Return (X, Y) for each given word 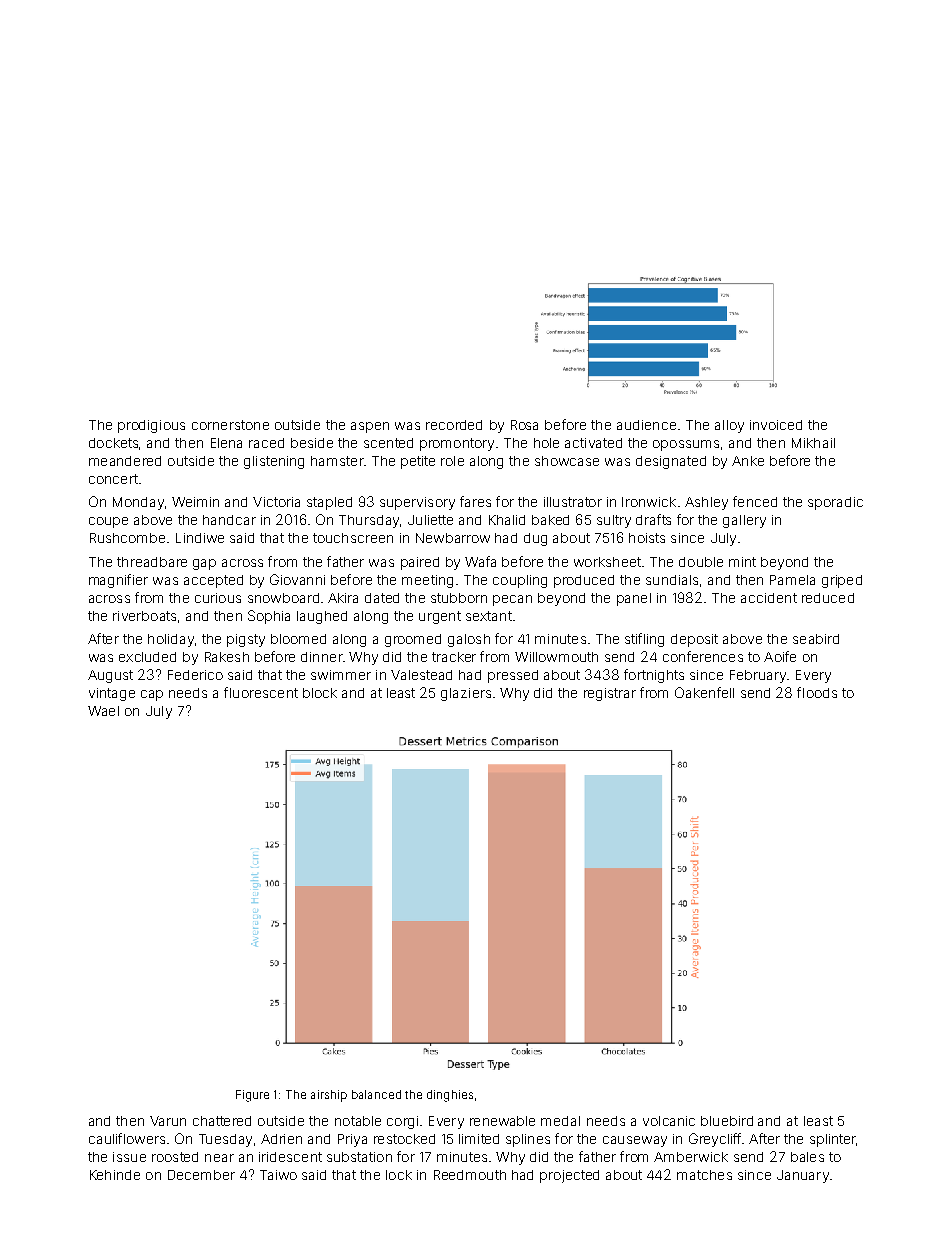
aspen (370, 427)
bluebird (727, 1121)
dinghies (450, 1096)
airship (329, 1096)
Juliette (430, 520)
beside (312, 443)
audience (646, 425)
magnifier (118, 581)
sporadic (835, 503)
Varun (168, 1121)
